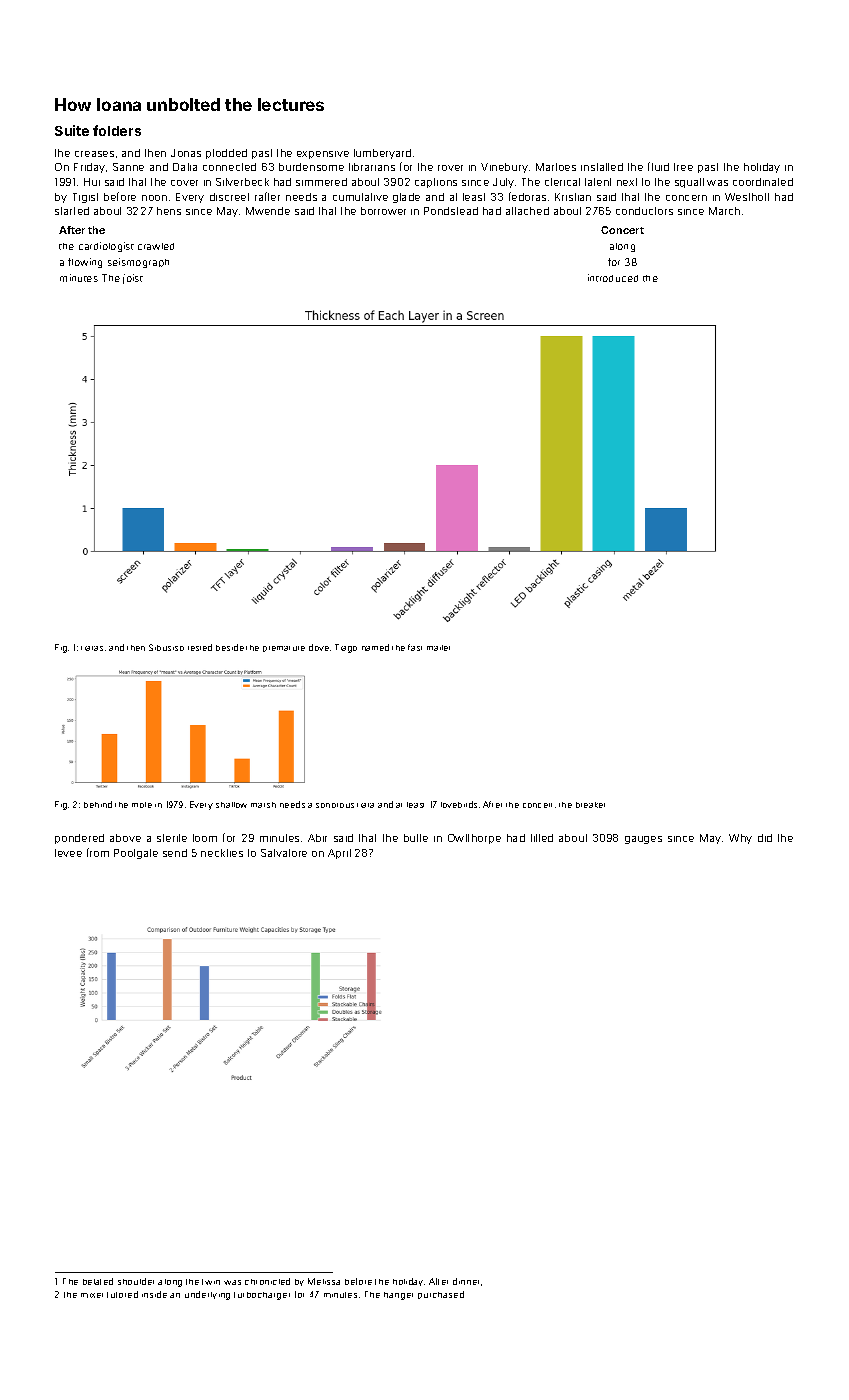  I want to click on butte, so click(416, 838).
